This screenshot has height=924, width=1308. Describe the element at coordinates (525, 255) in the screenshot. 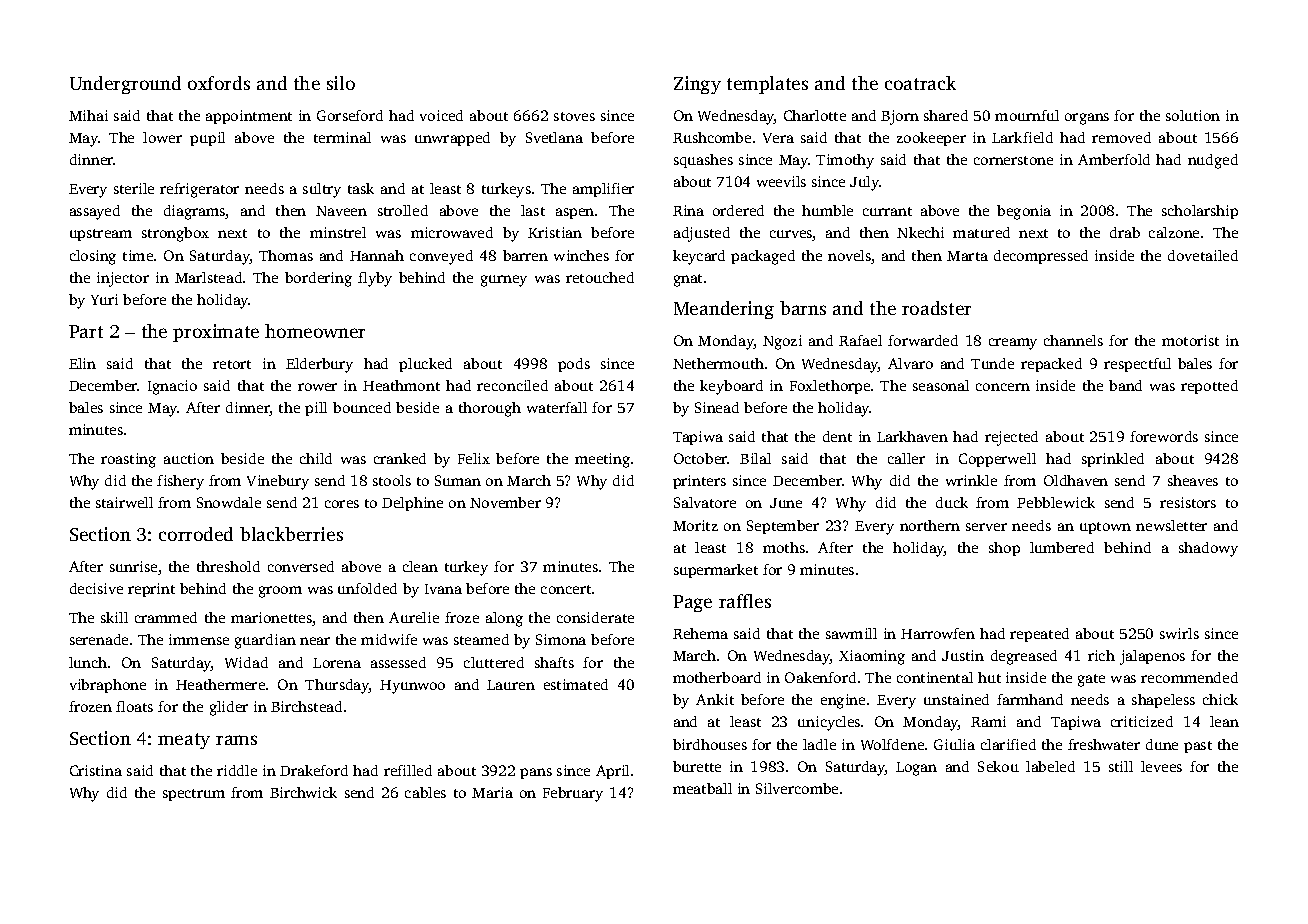

I see `barren` at that location.
